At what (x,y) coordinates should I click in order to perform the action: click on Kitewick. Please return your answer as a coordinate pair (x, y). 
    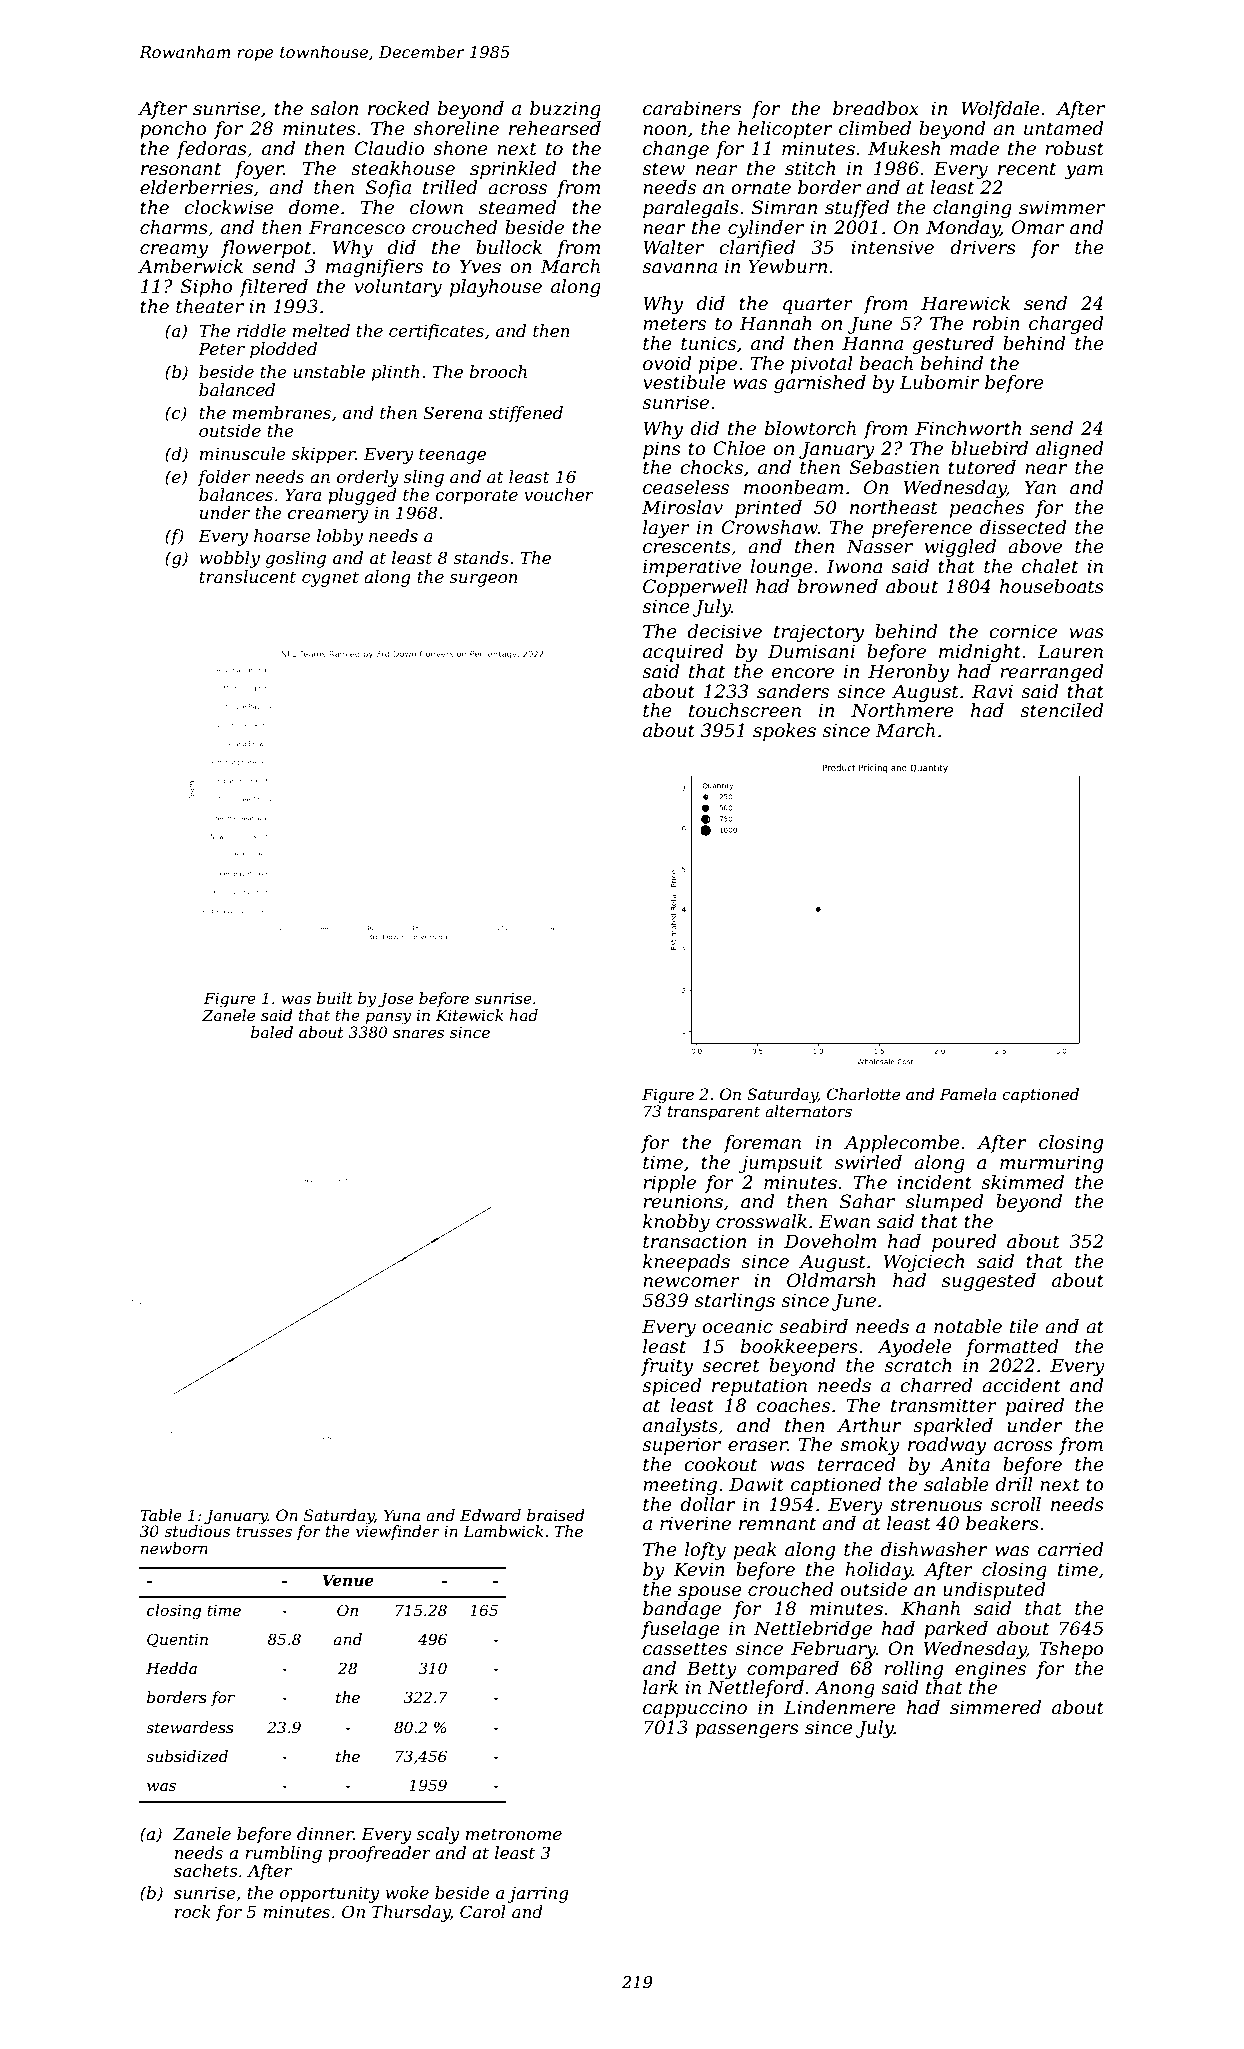
    Looking at the image, I should click on (469, 1015).
